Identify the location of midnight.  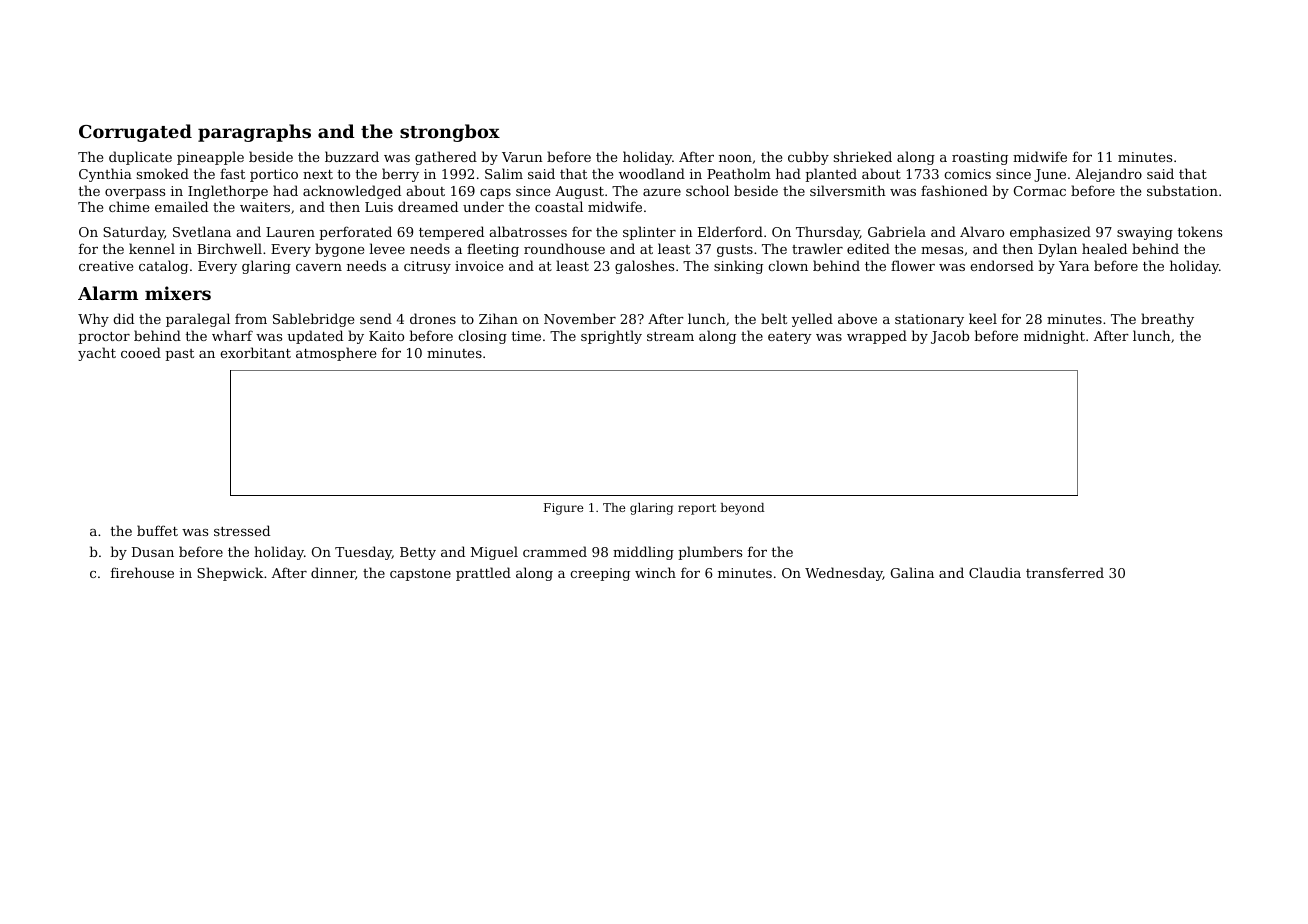
(1054, 337).
